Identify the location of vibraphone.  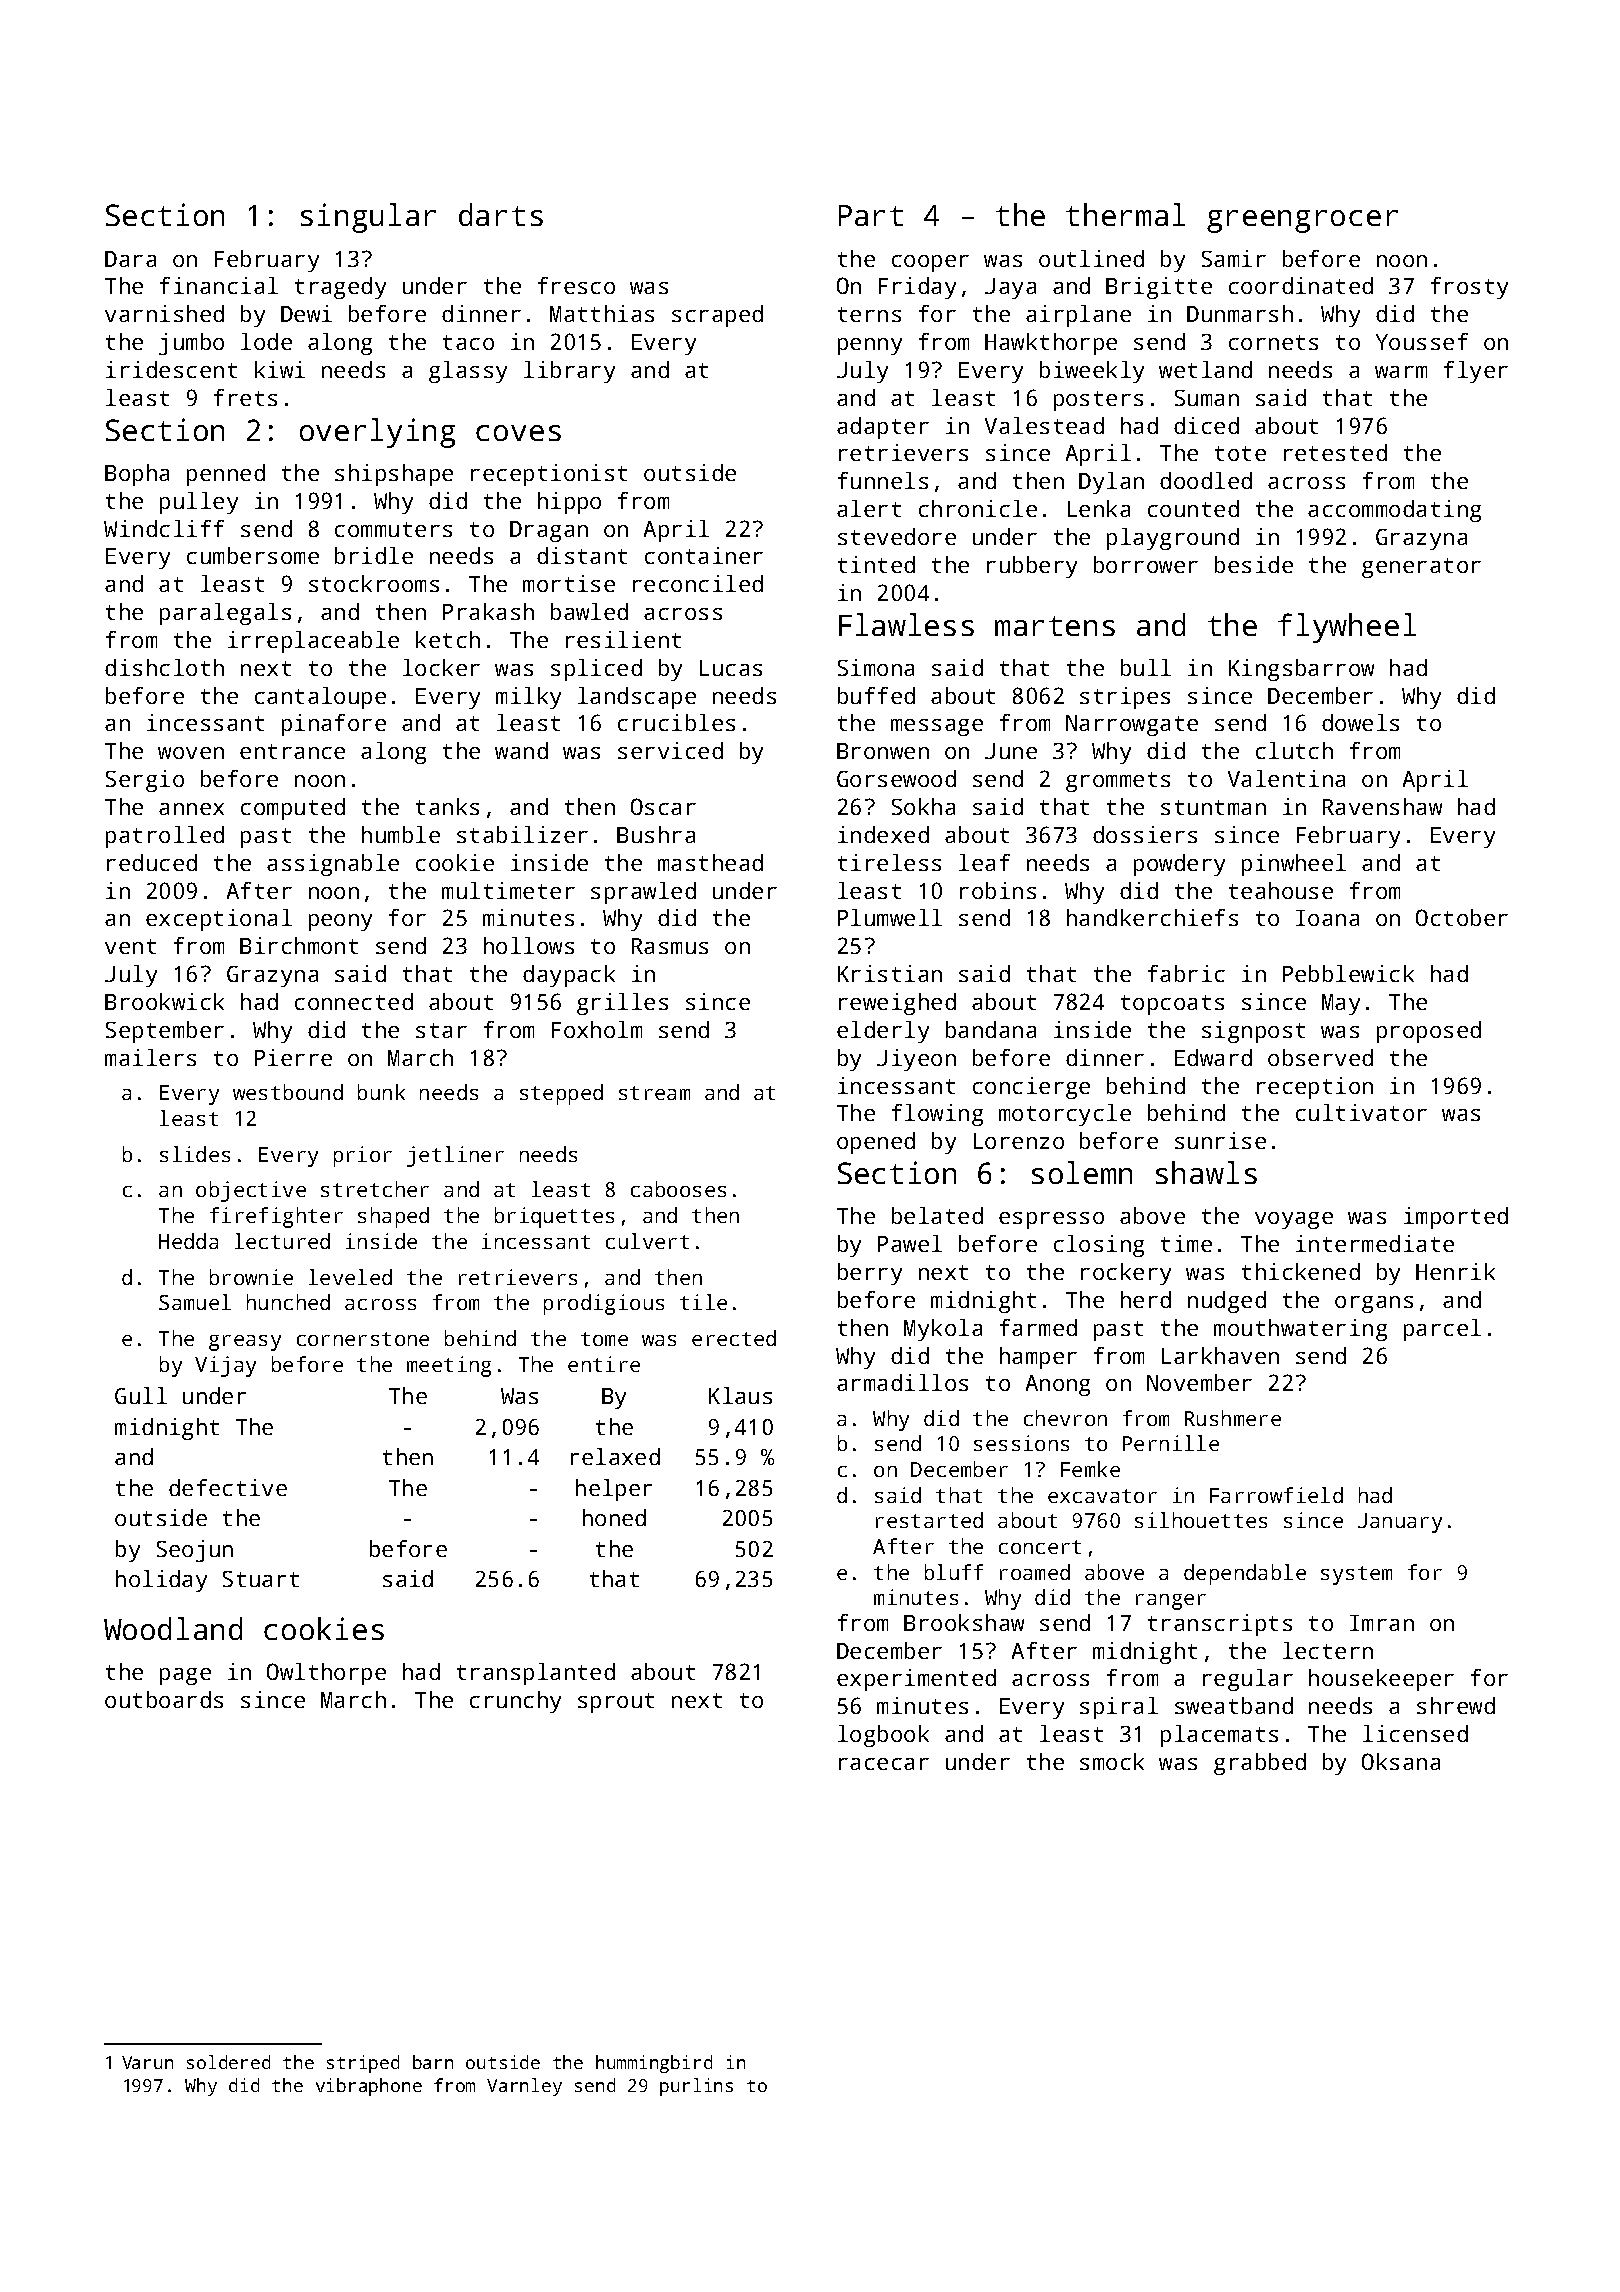
(369, 2087).
